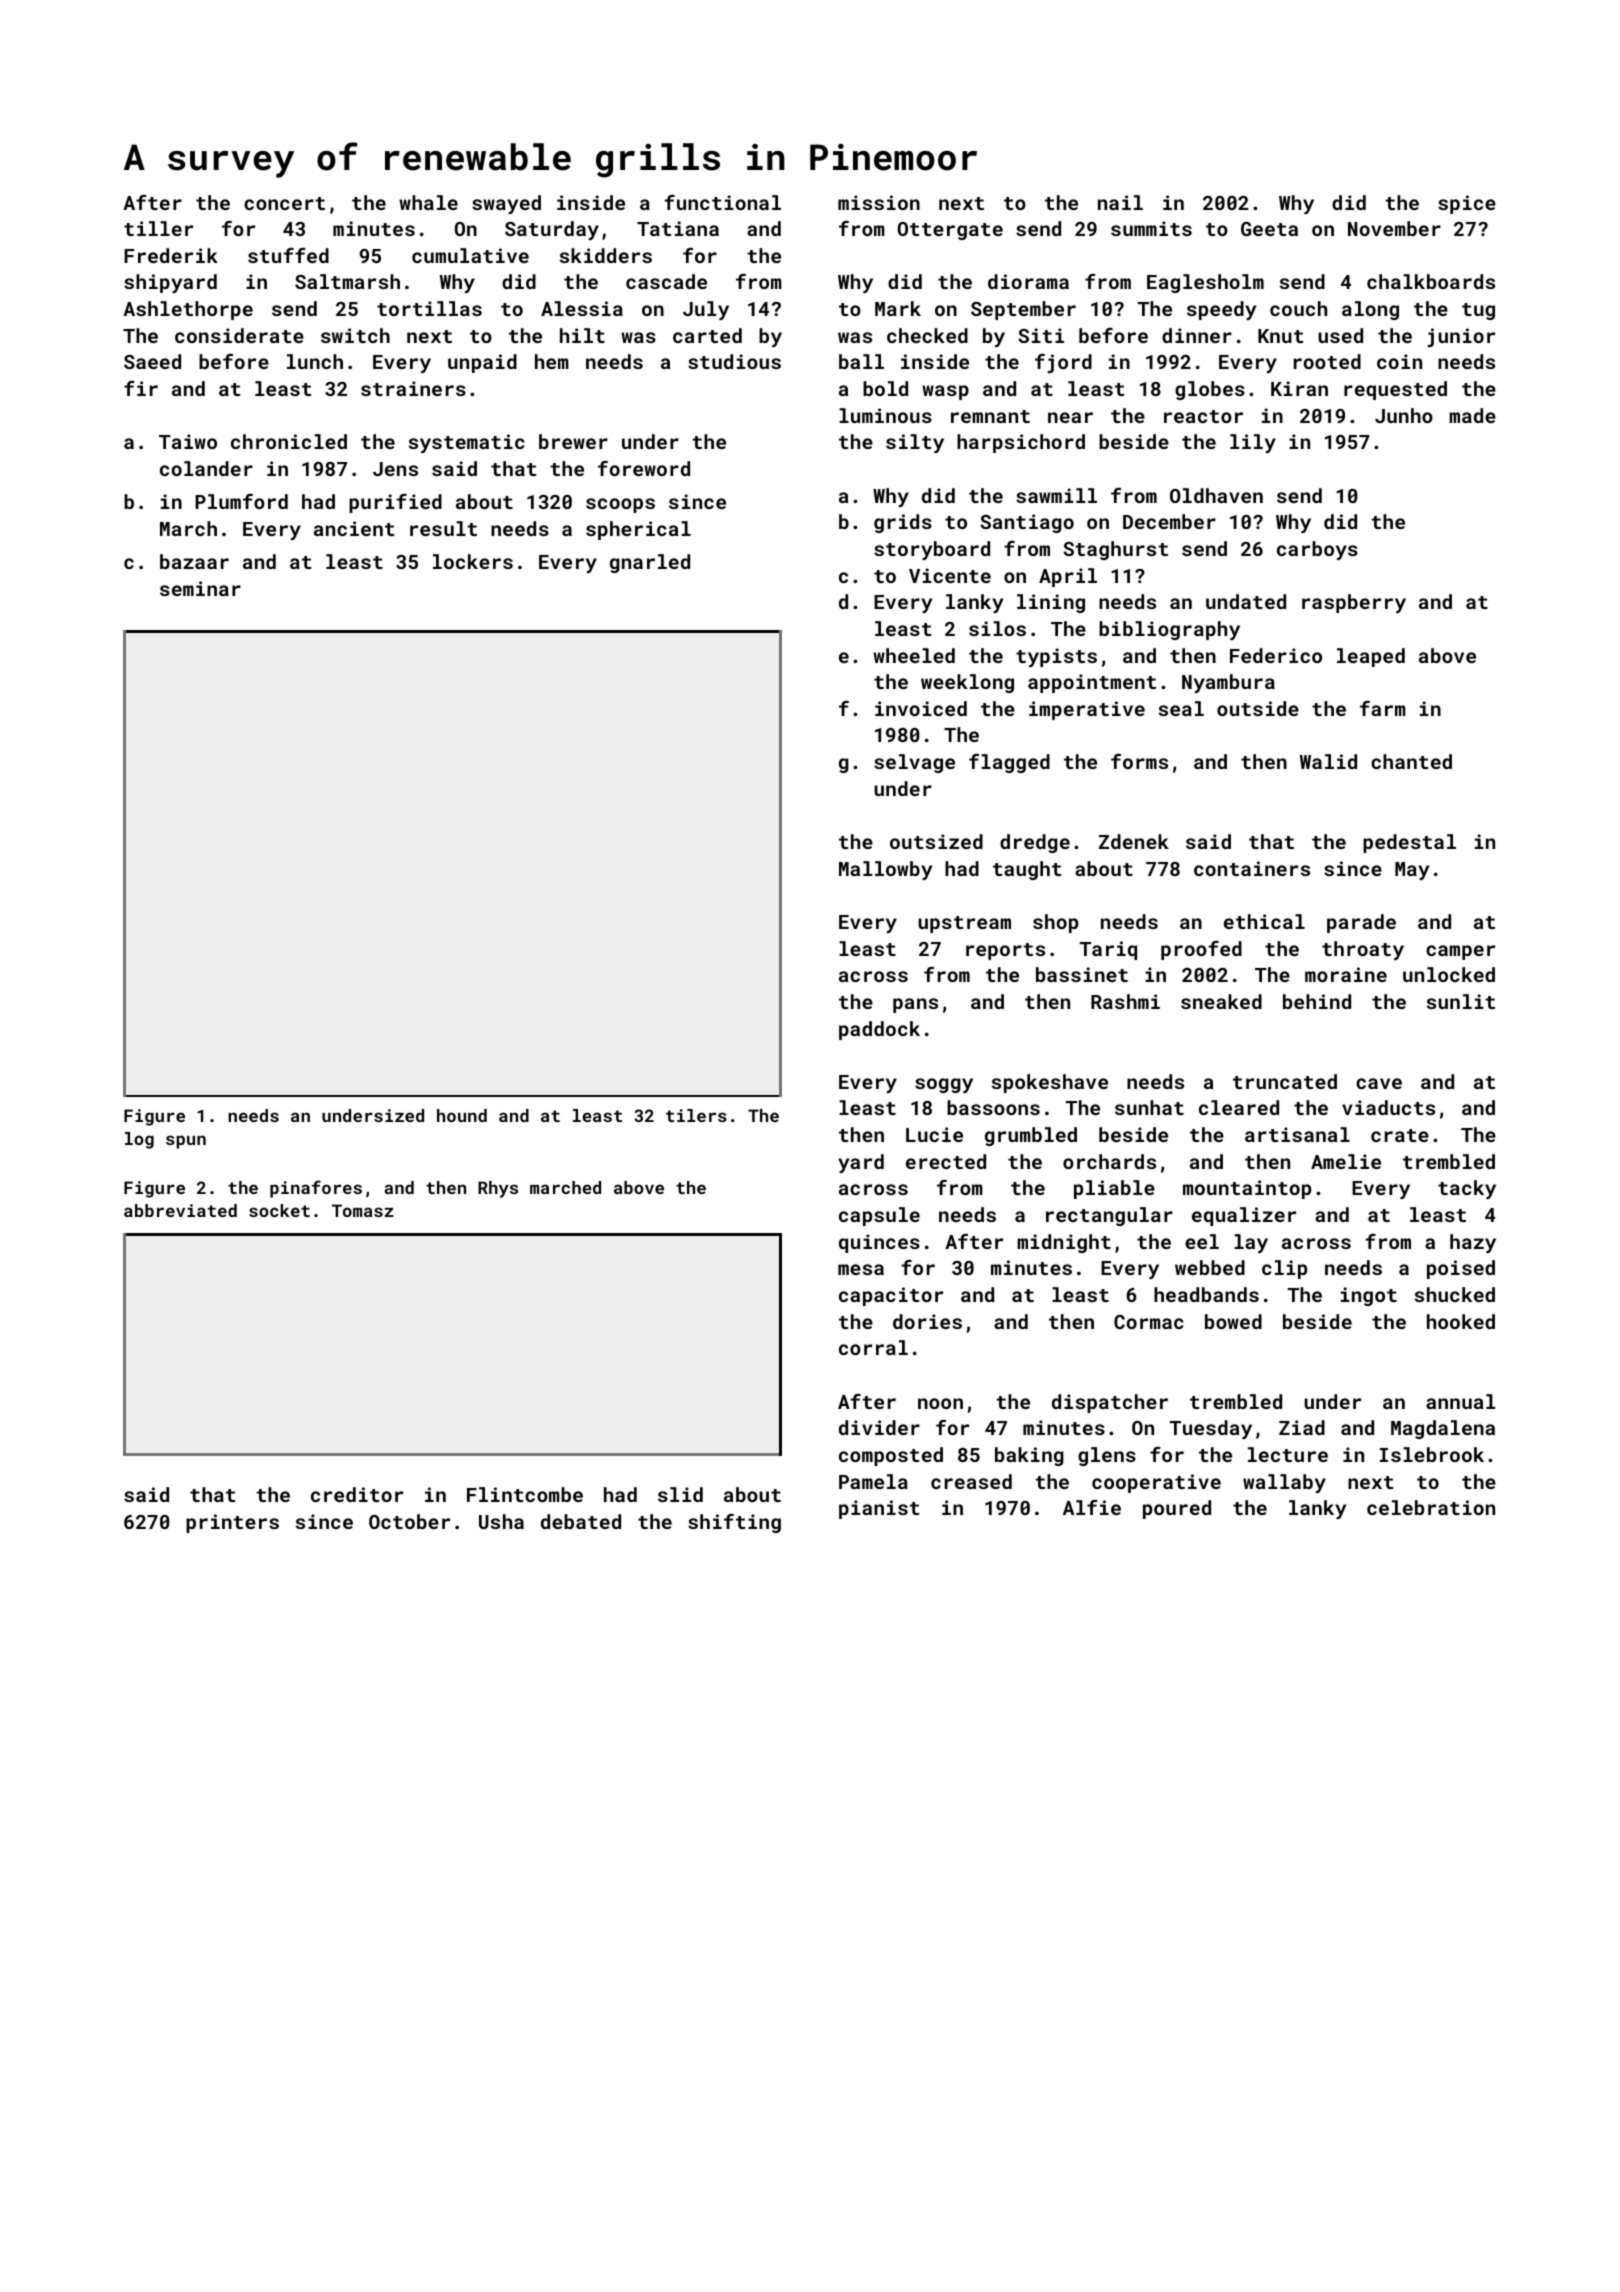 The width and height of the page is (1620, 2292). I want to click on requested, so click(1395, 390).
